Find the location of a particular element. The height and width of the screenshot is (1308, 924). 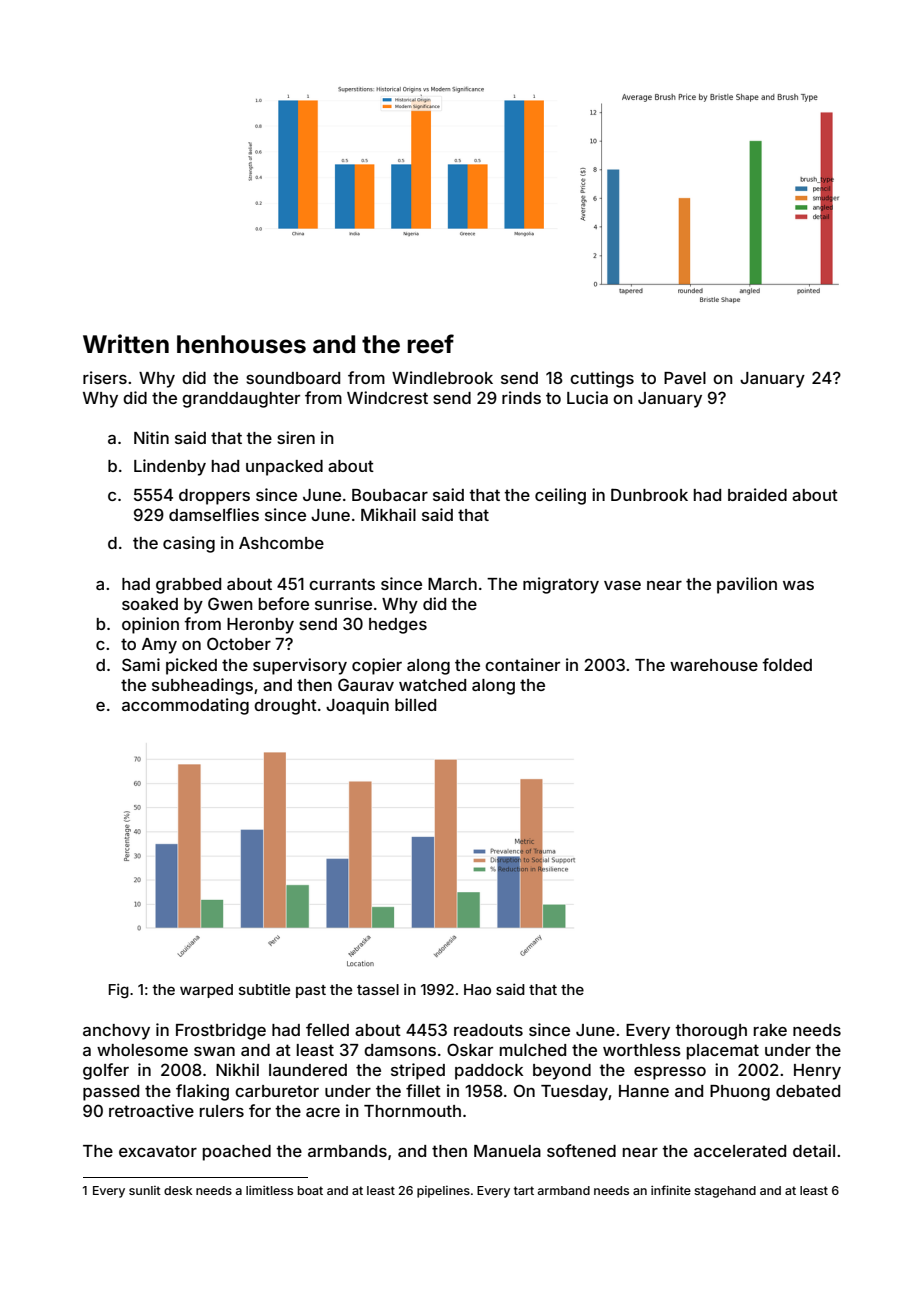

Nitin is located at coordinates (151, 437).
